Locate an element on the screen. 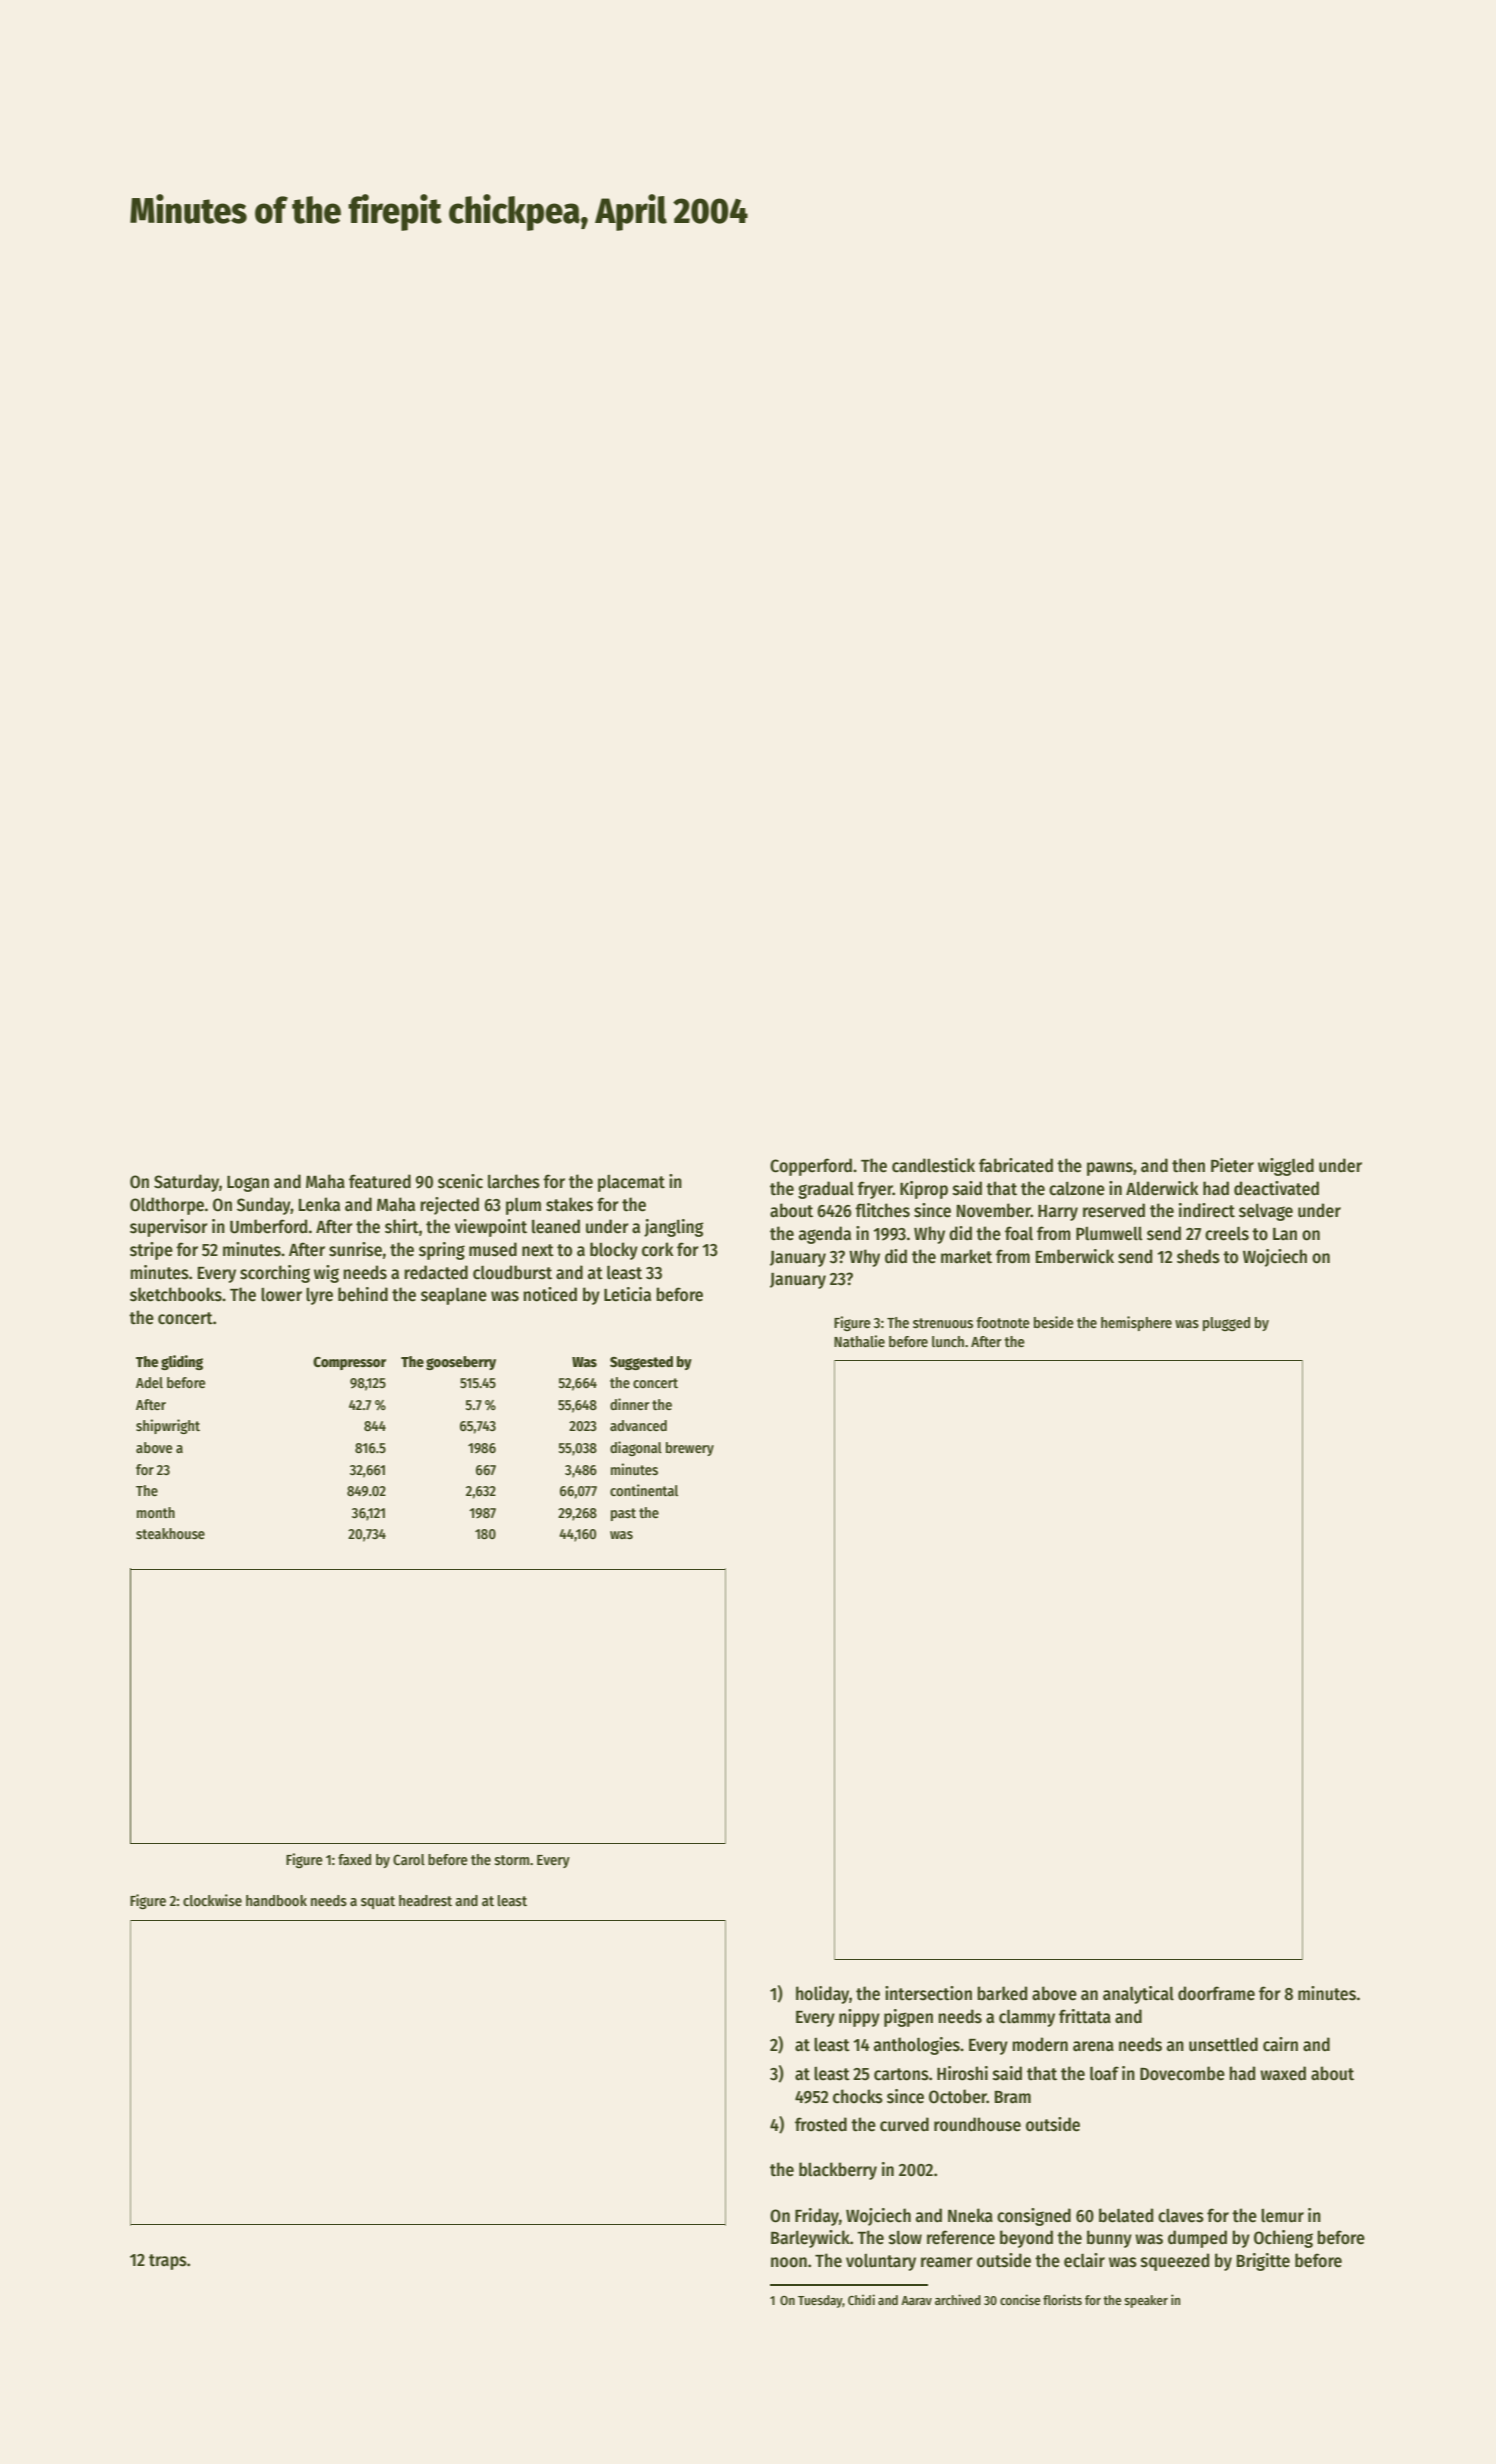  fabricated is located at coordinates (1016, 1165).
